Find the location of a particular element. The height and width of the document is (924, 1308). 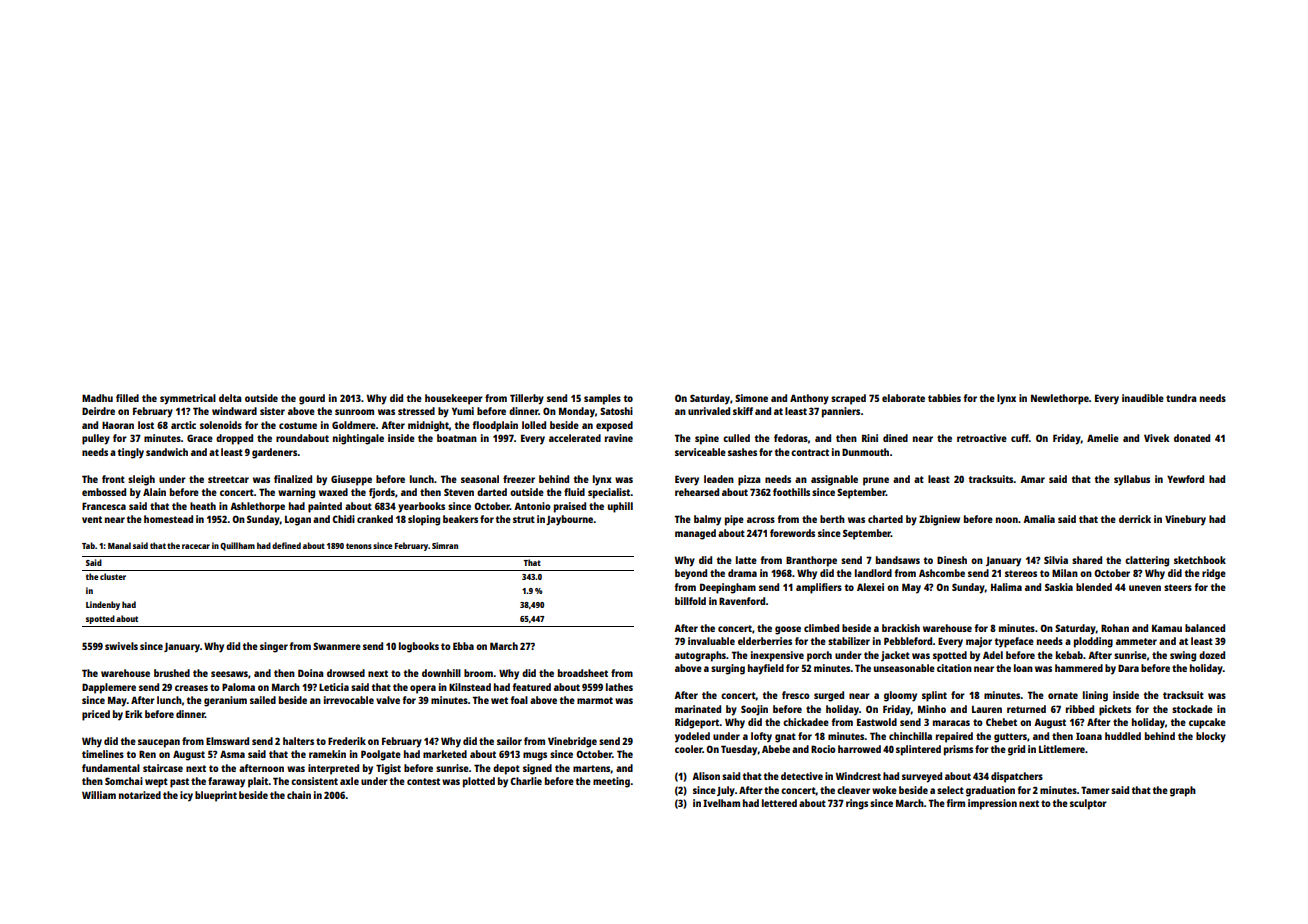

Ivelham is located at coordinates (721, 803).
